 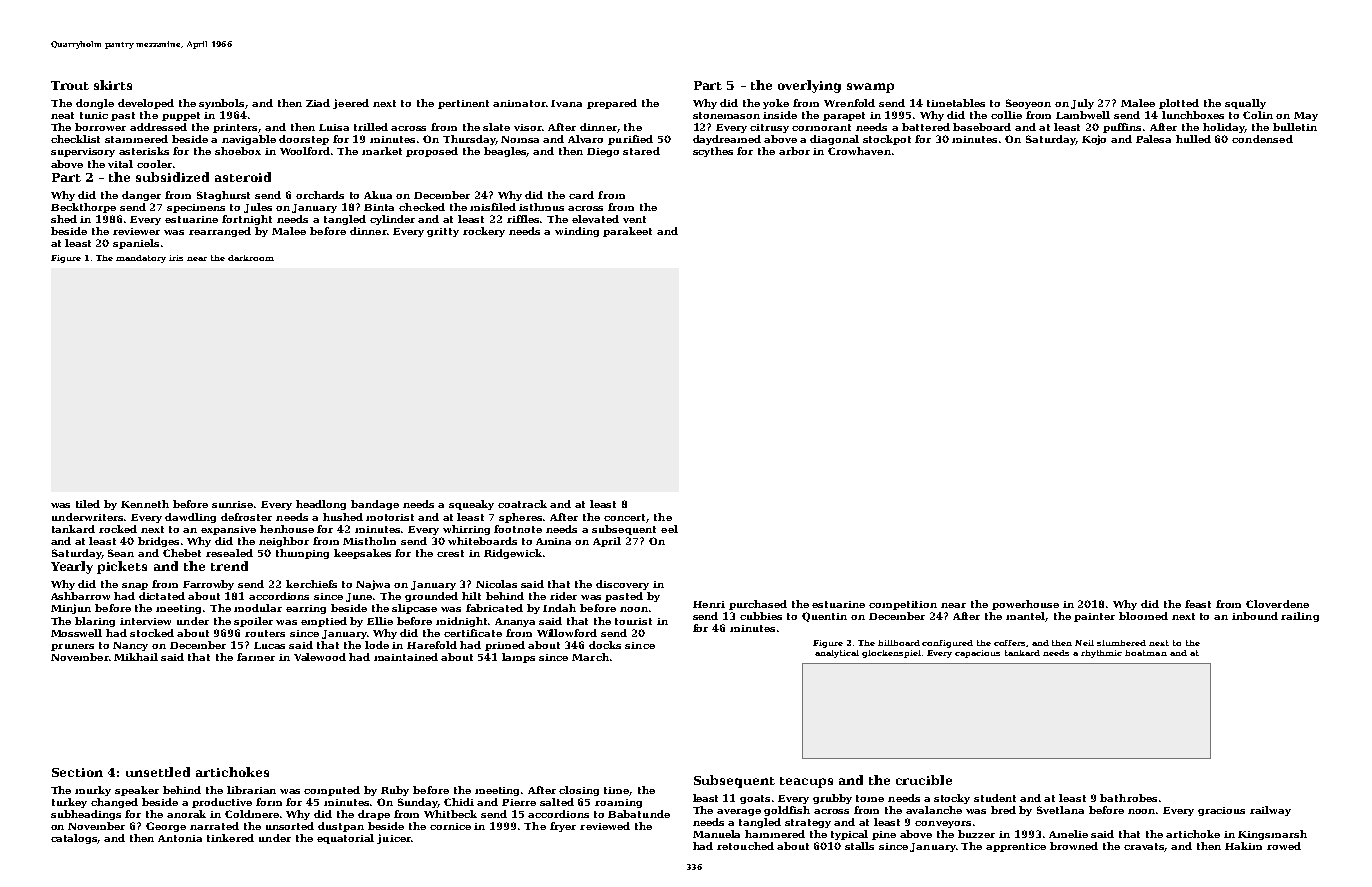 What do you see at coordinates (809, 86) in the page?
I see `overlying` at bounding box center [809, 86].
